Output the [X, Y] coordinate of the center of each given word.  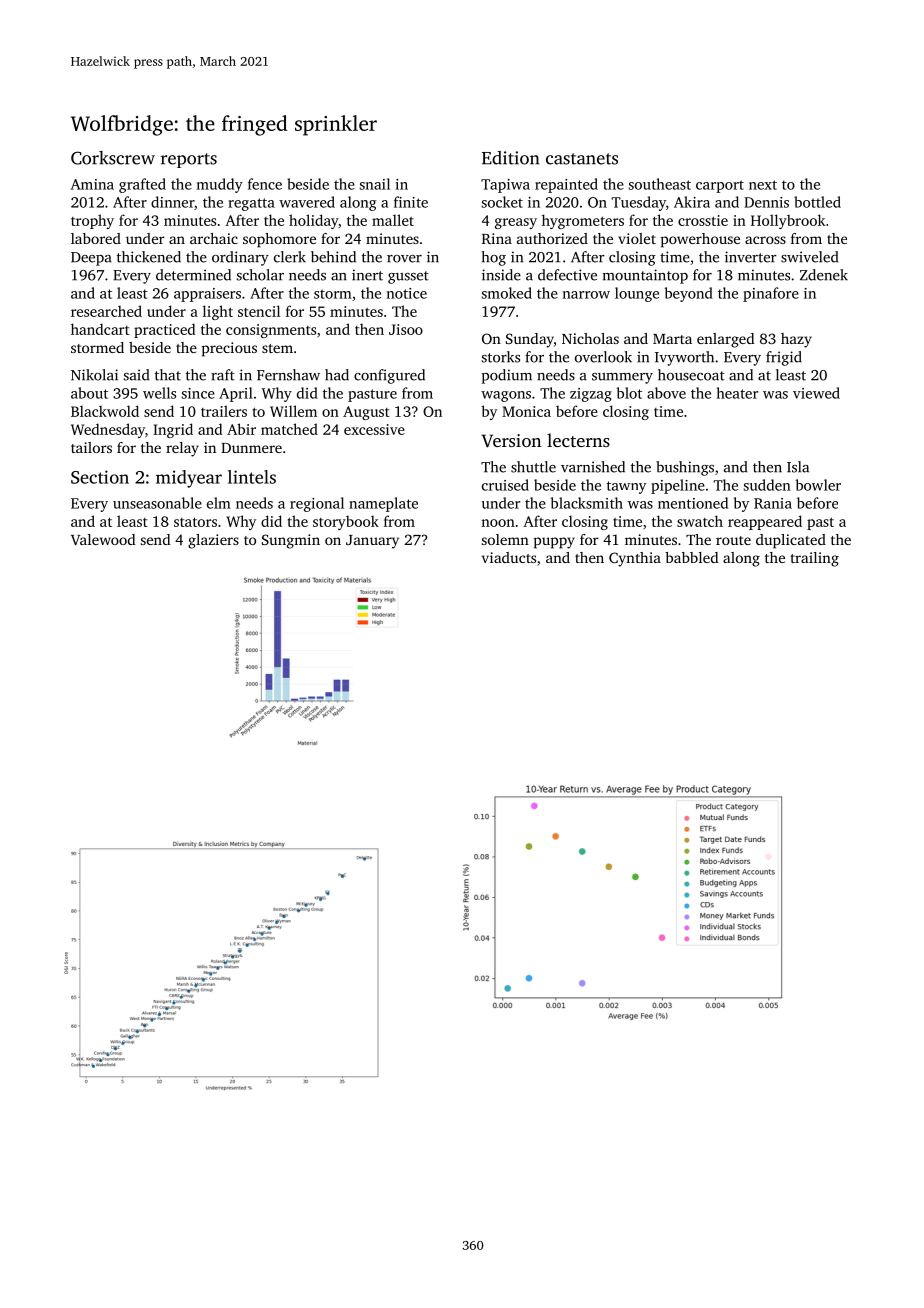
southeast [660, 184]
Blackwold [105, 411]
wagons [506, 396]
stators [195, 522]
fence [265, 184]
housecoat [691, 375]
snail [375, 184]
